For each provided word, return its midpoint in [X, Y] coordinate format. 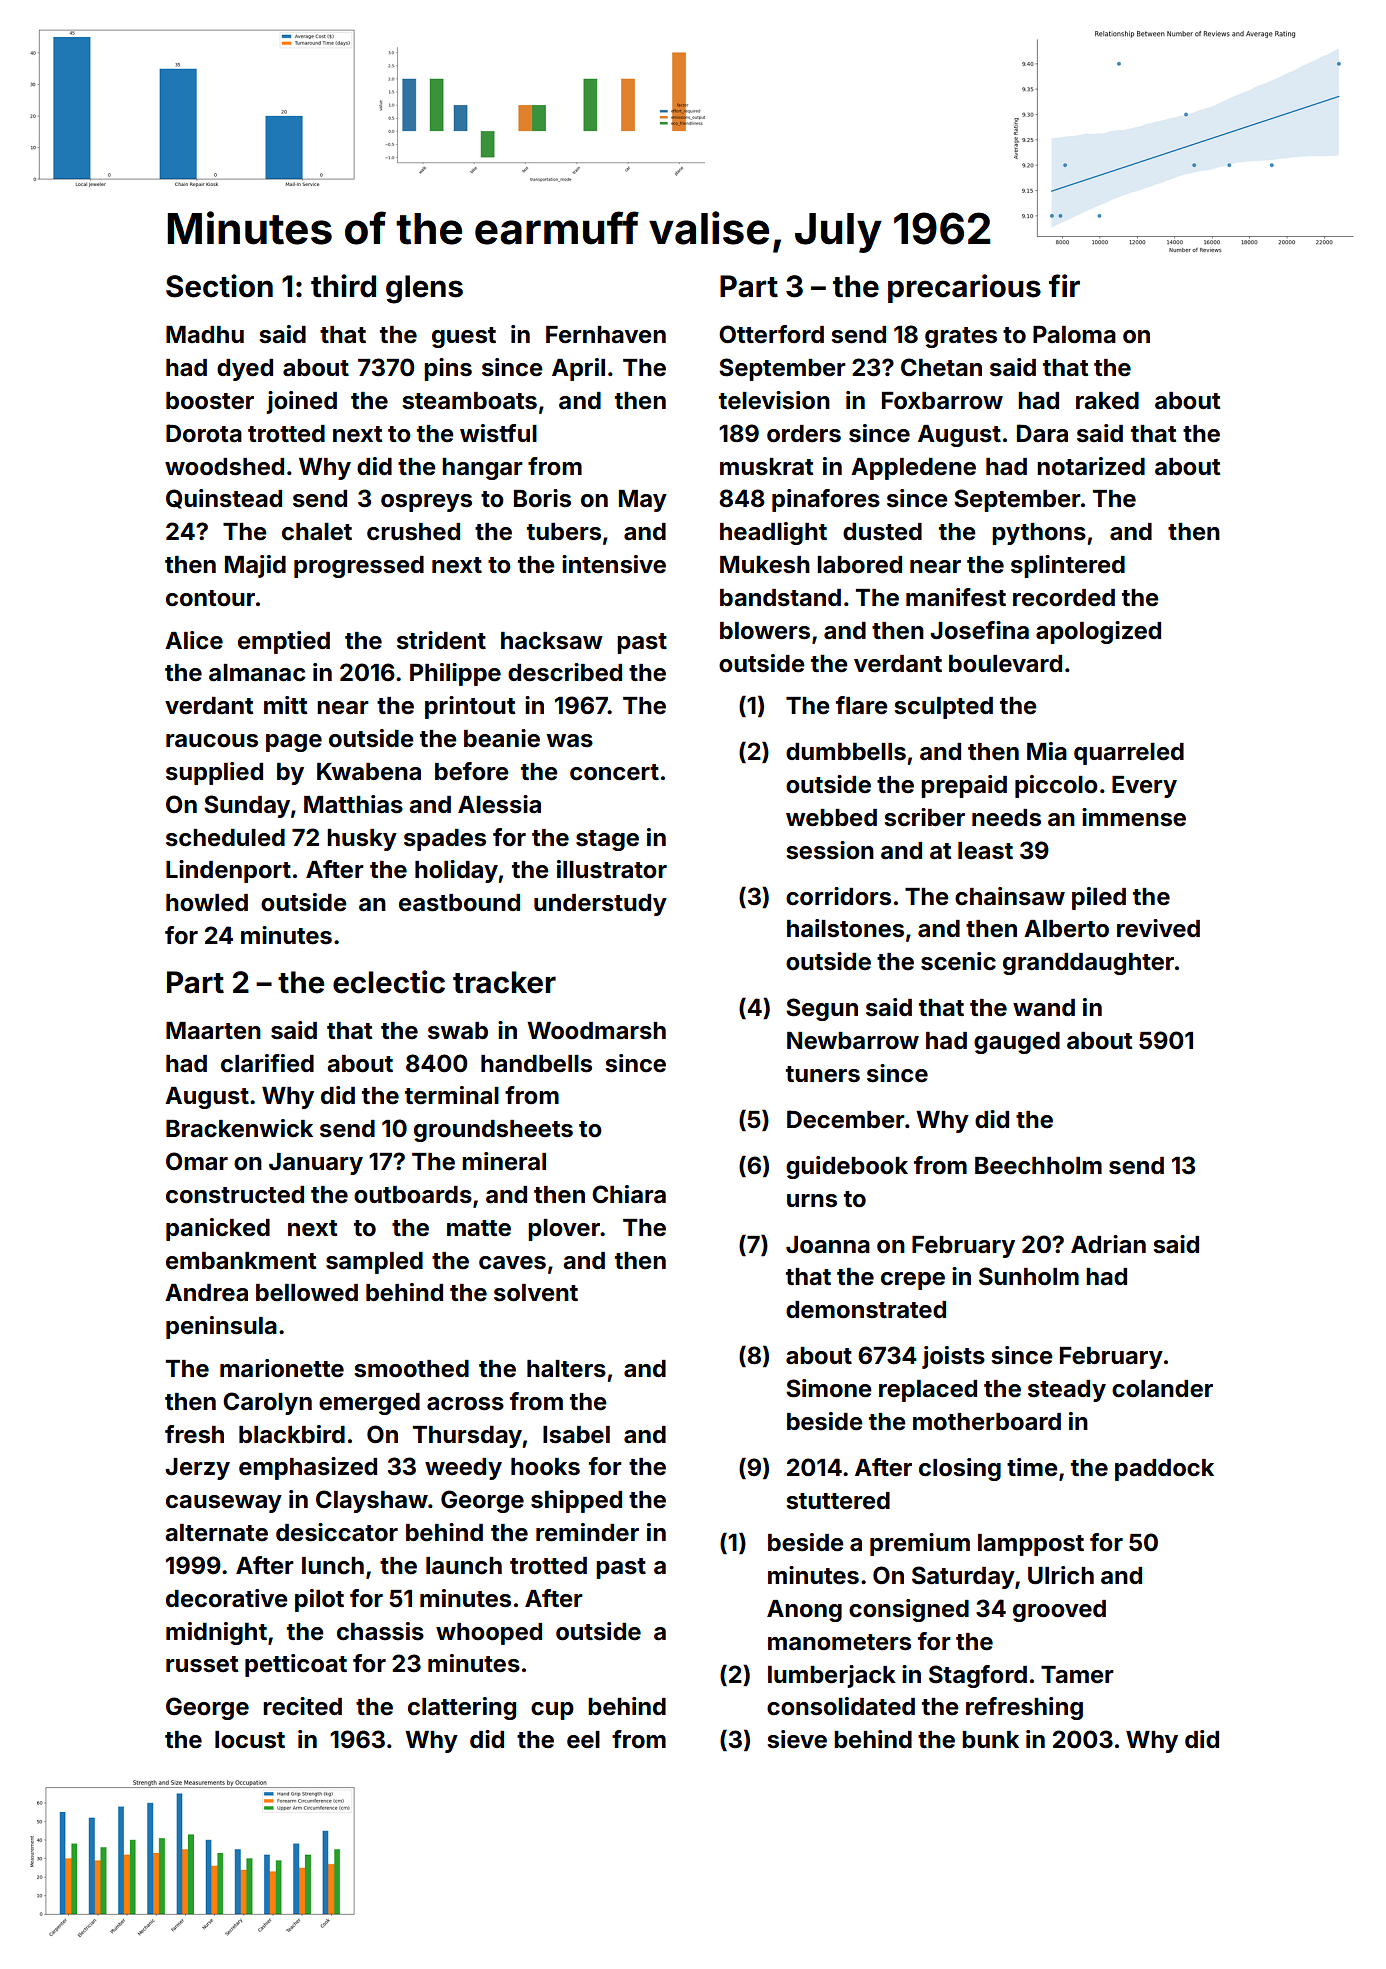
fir [1064, 285]
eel [583, 1740]
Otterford [771, 334]
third [343, 286]
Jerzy [197, 1469]
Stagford [978, 1676]
